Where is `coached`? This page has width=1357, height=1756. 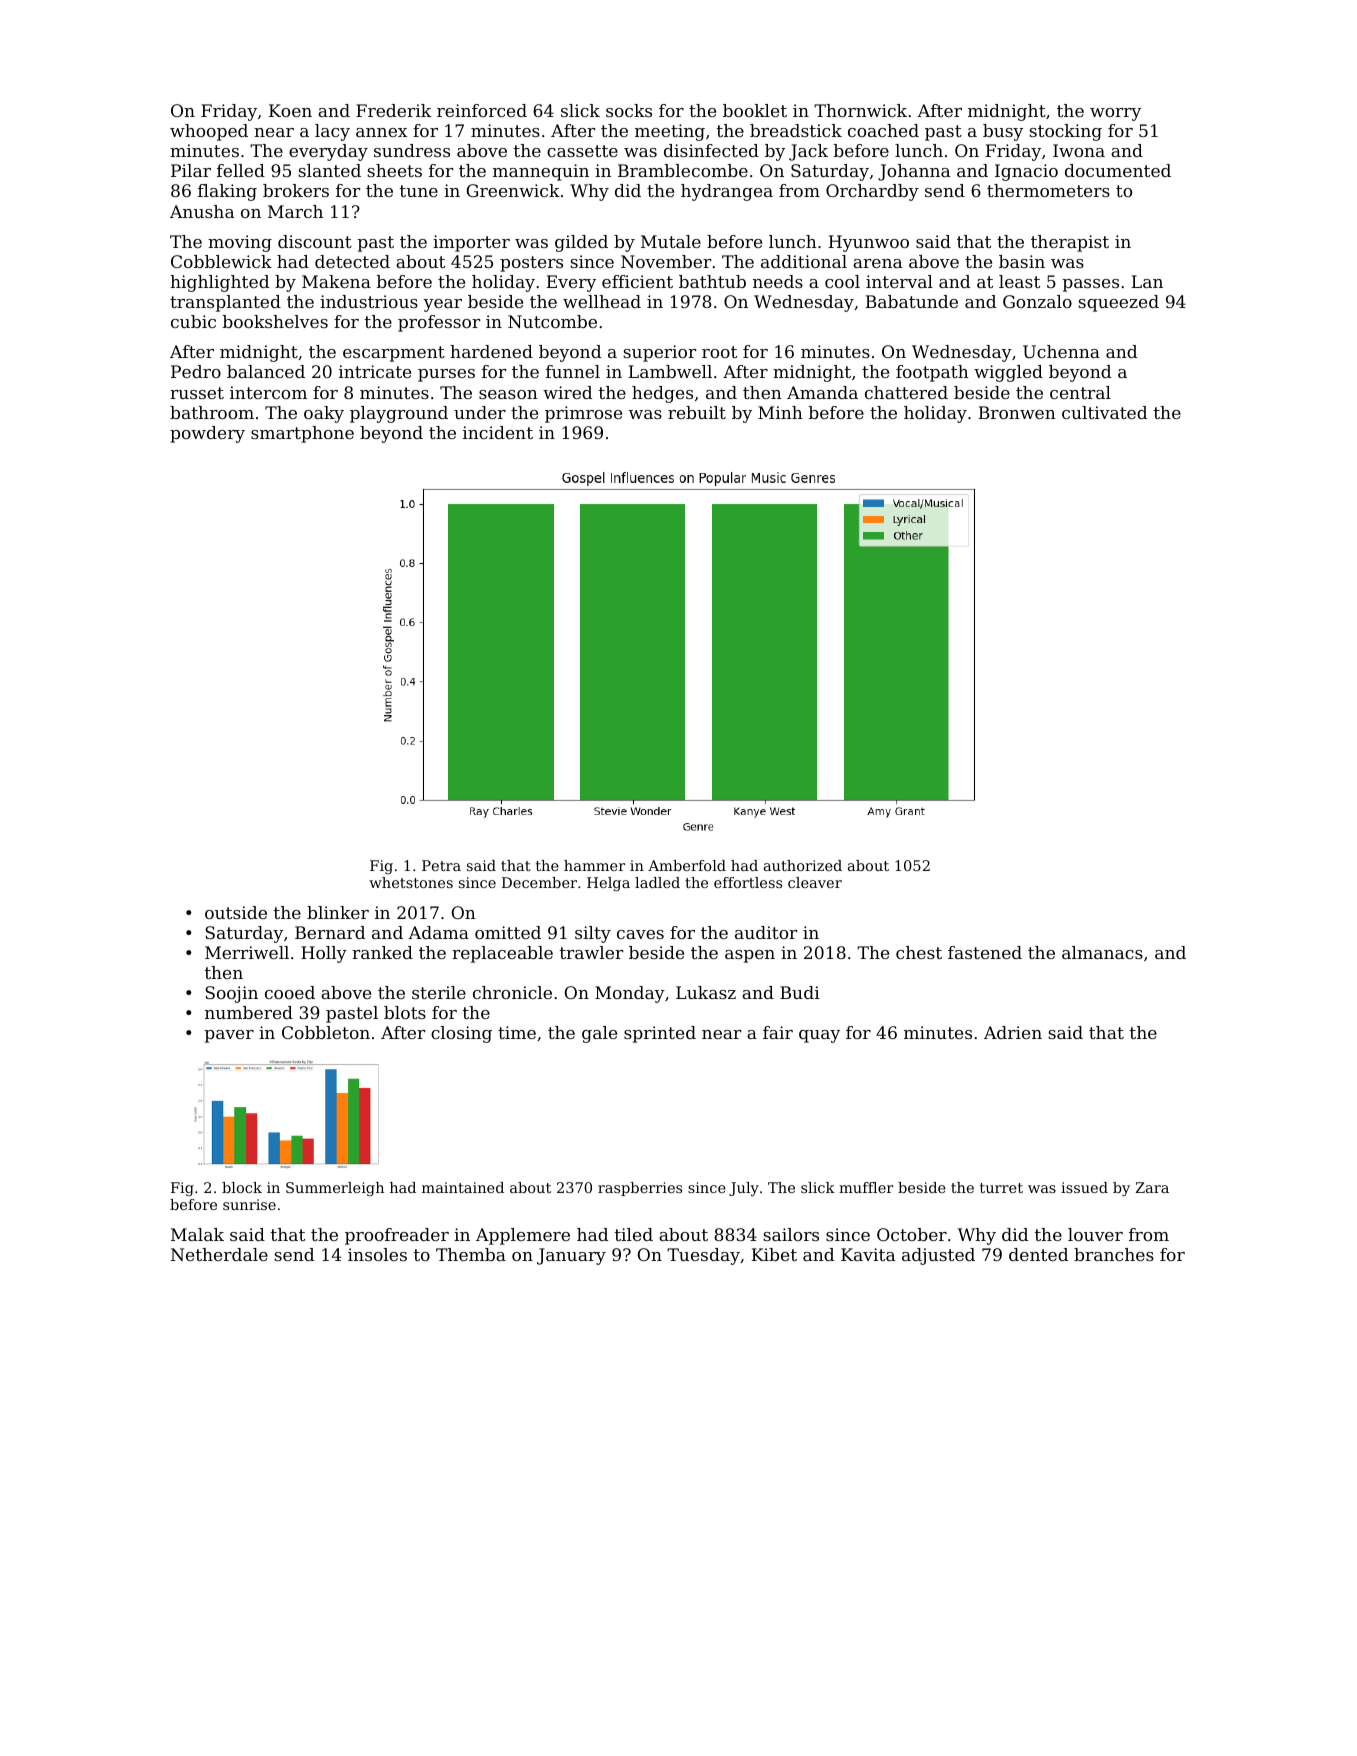 coached is located at coordinates (883, 130).
